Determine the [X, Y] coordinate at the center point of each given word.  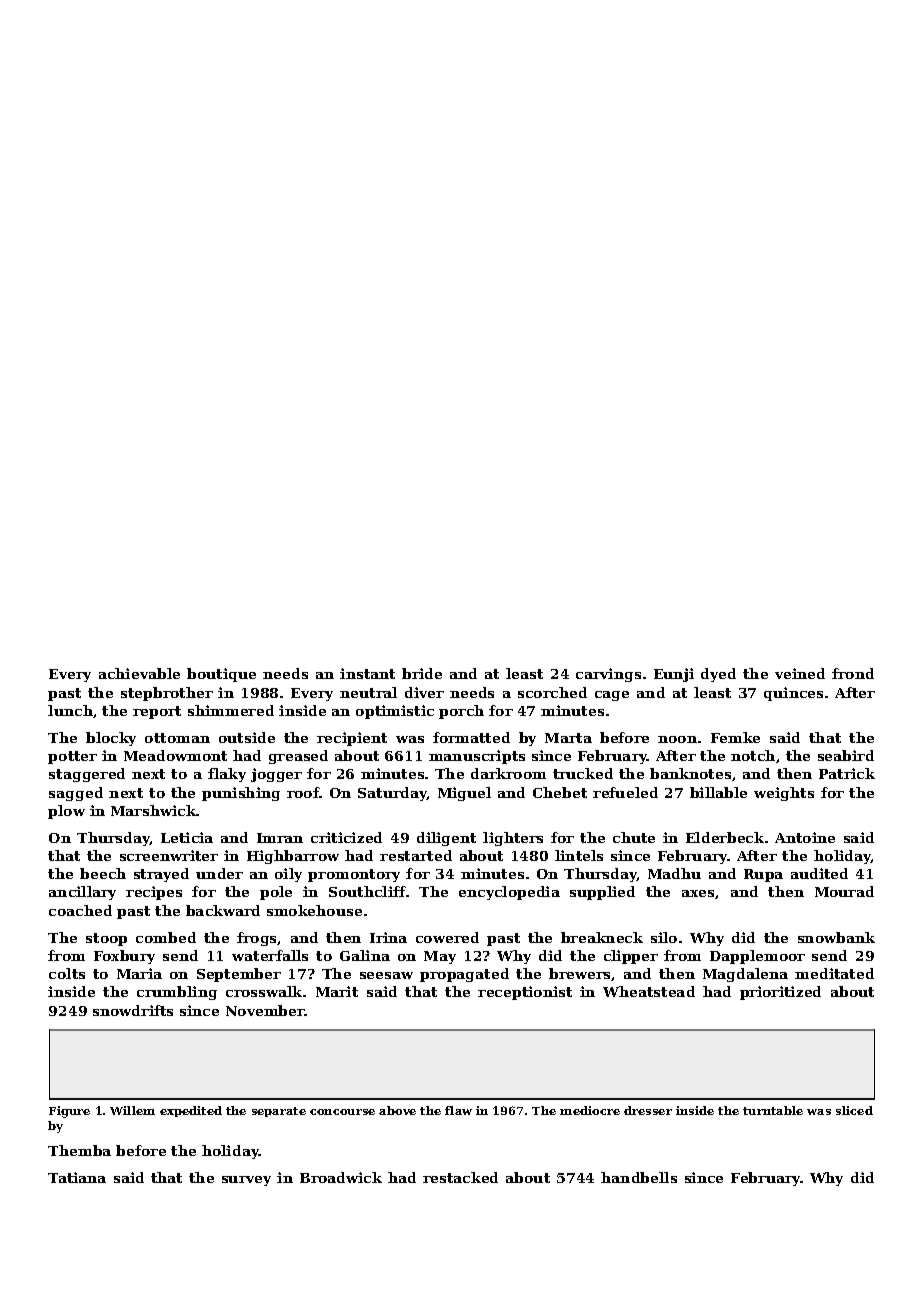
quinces [793, 694]
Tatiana [77, 1177]
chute [634, 837]
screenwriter [169, 855]
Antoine [805, 837]
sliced [854, 1110]
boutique [221, 675]
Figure [69, 1112]
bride [422, 673]
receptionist [525, 993]
